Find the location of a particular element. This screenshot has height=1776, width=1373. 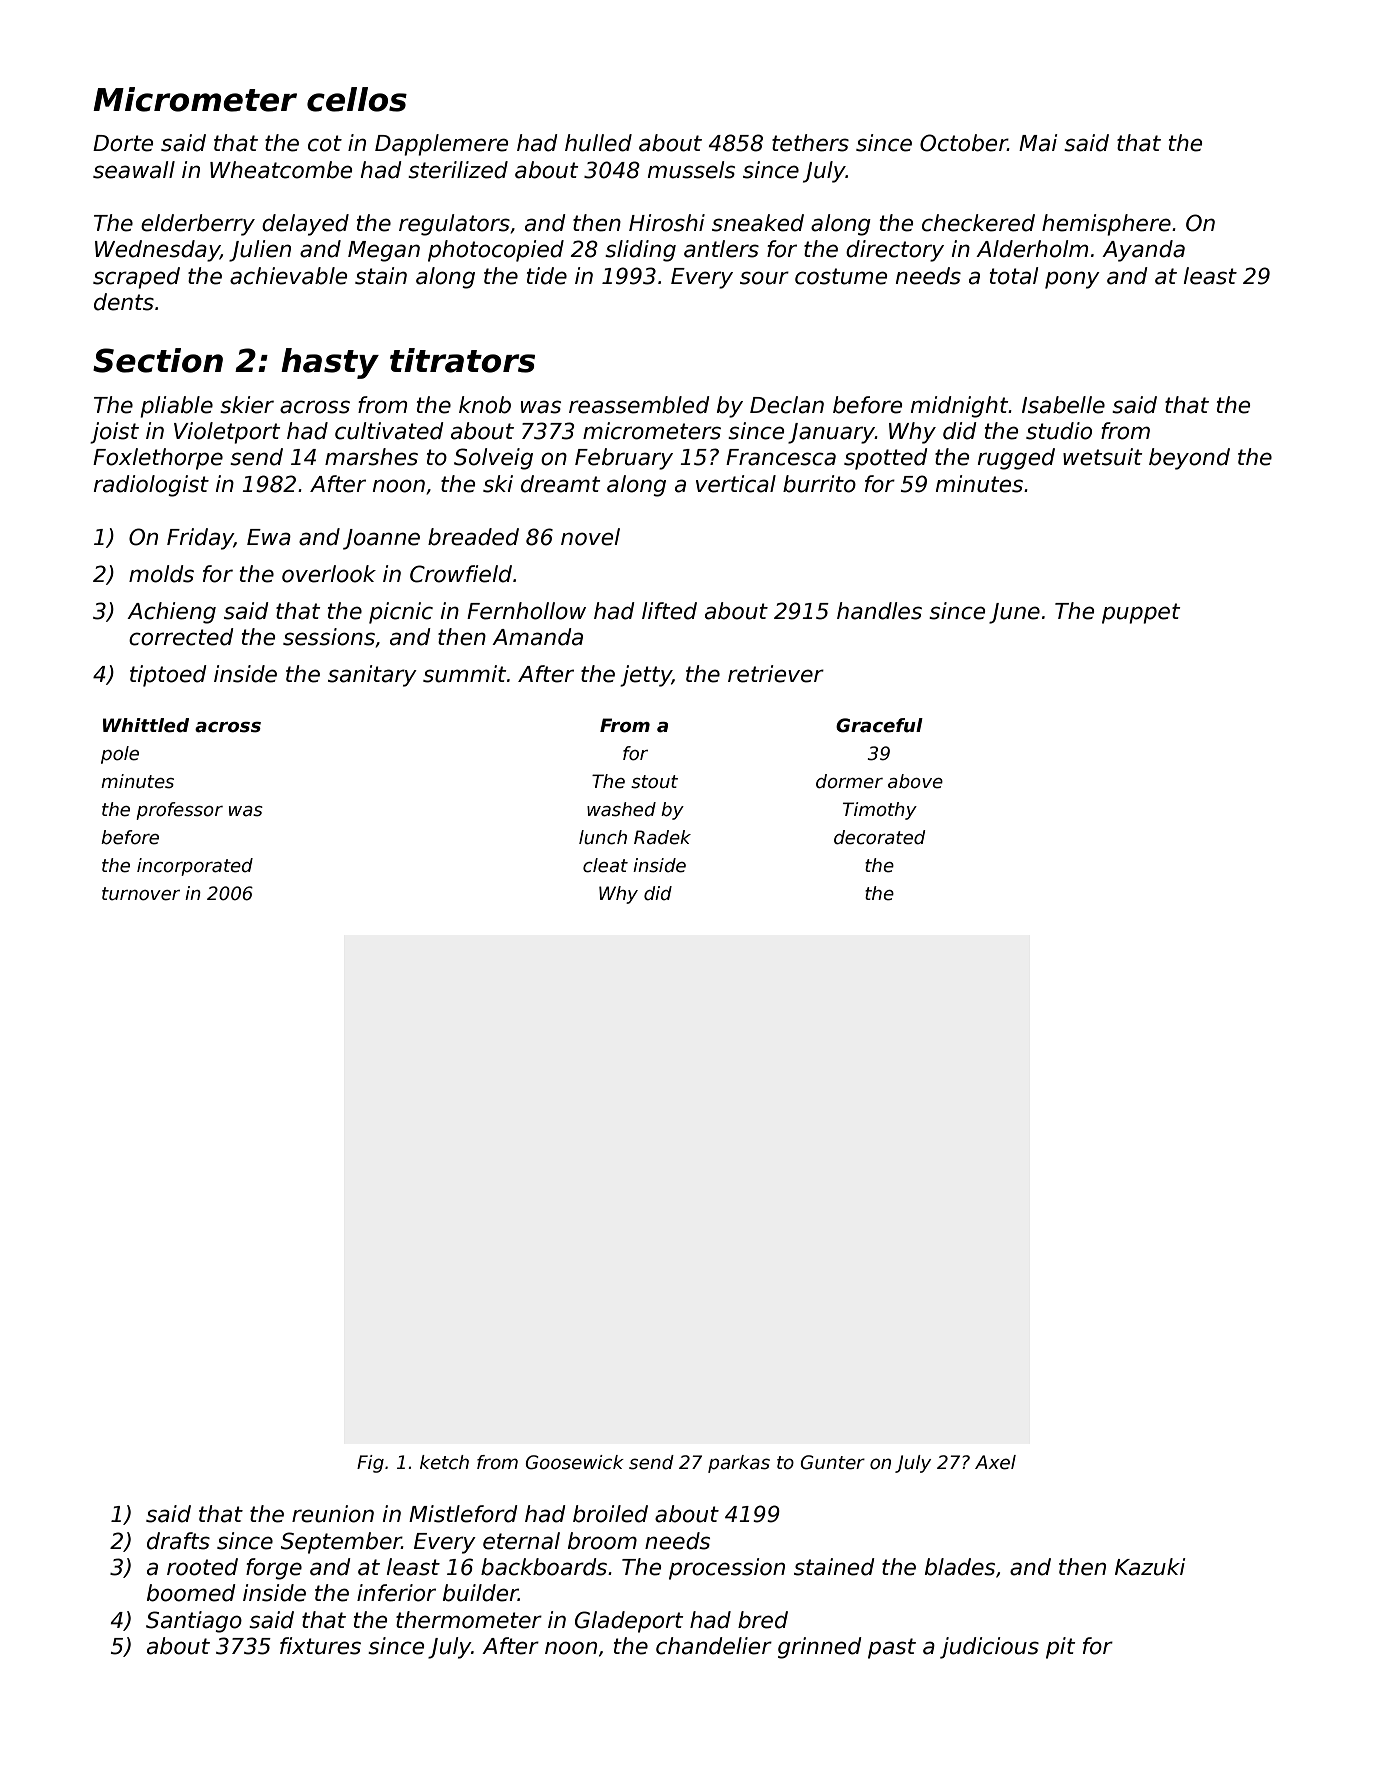

Gunter is located at coordinates (832, 1462).
